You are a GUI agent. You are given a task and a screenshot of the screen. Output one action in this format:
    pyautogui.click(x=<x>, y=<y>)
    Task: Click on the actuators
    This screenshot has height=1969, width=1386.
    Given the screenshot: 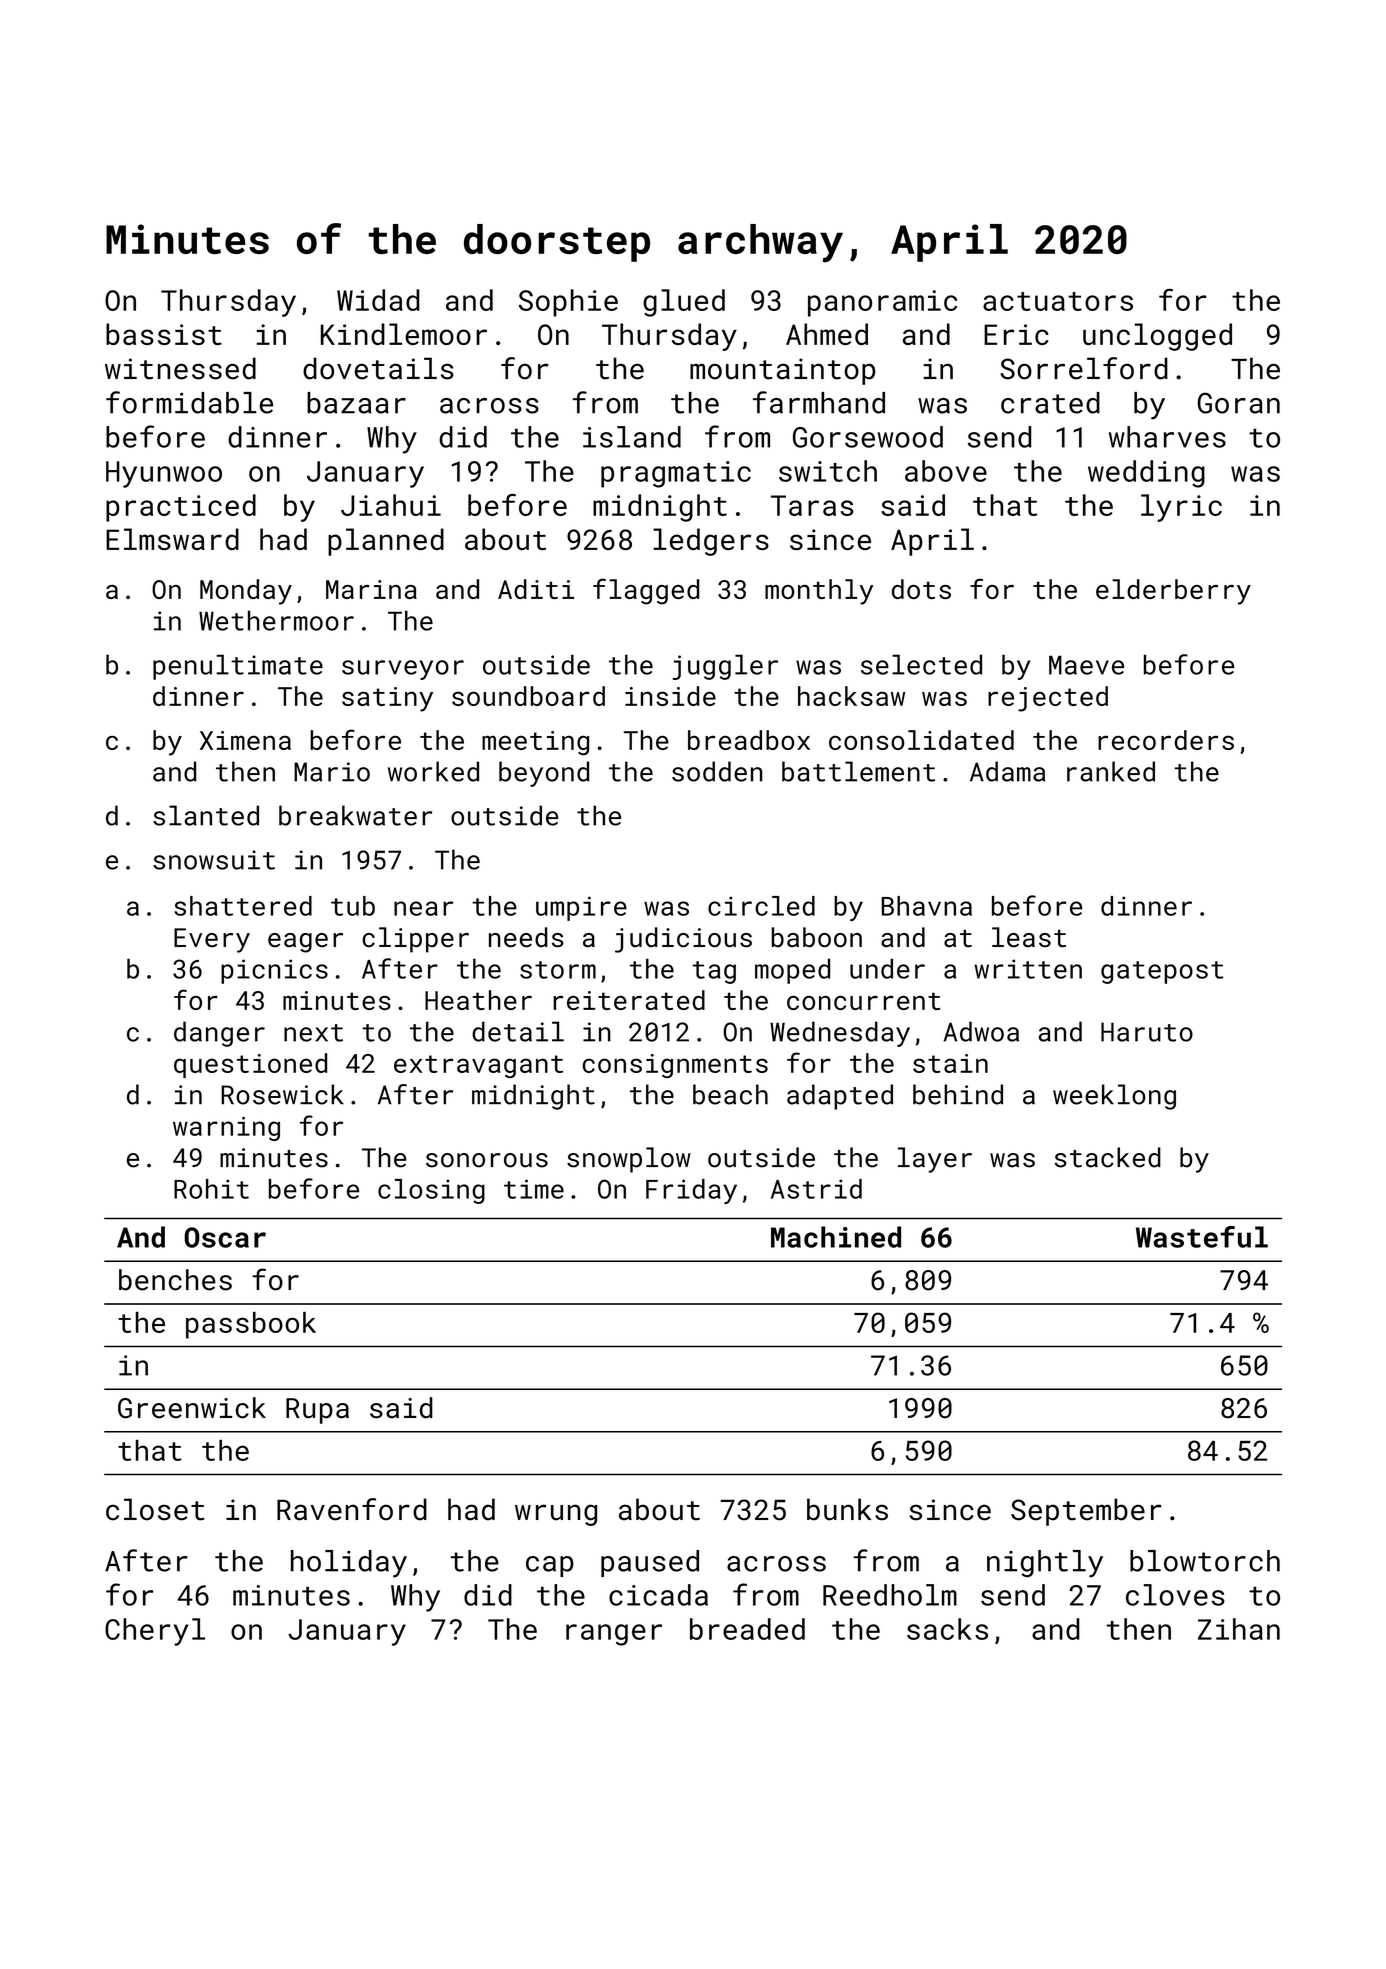 What is the action you would take?
    pyautogui.click(x=1058, y=301)
